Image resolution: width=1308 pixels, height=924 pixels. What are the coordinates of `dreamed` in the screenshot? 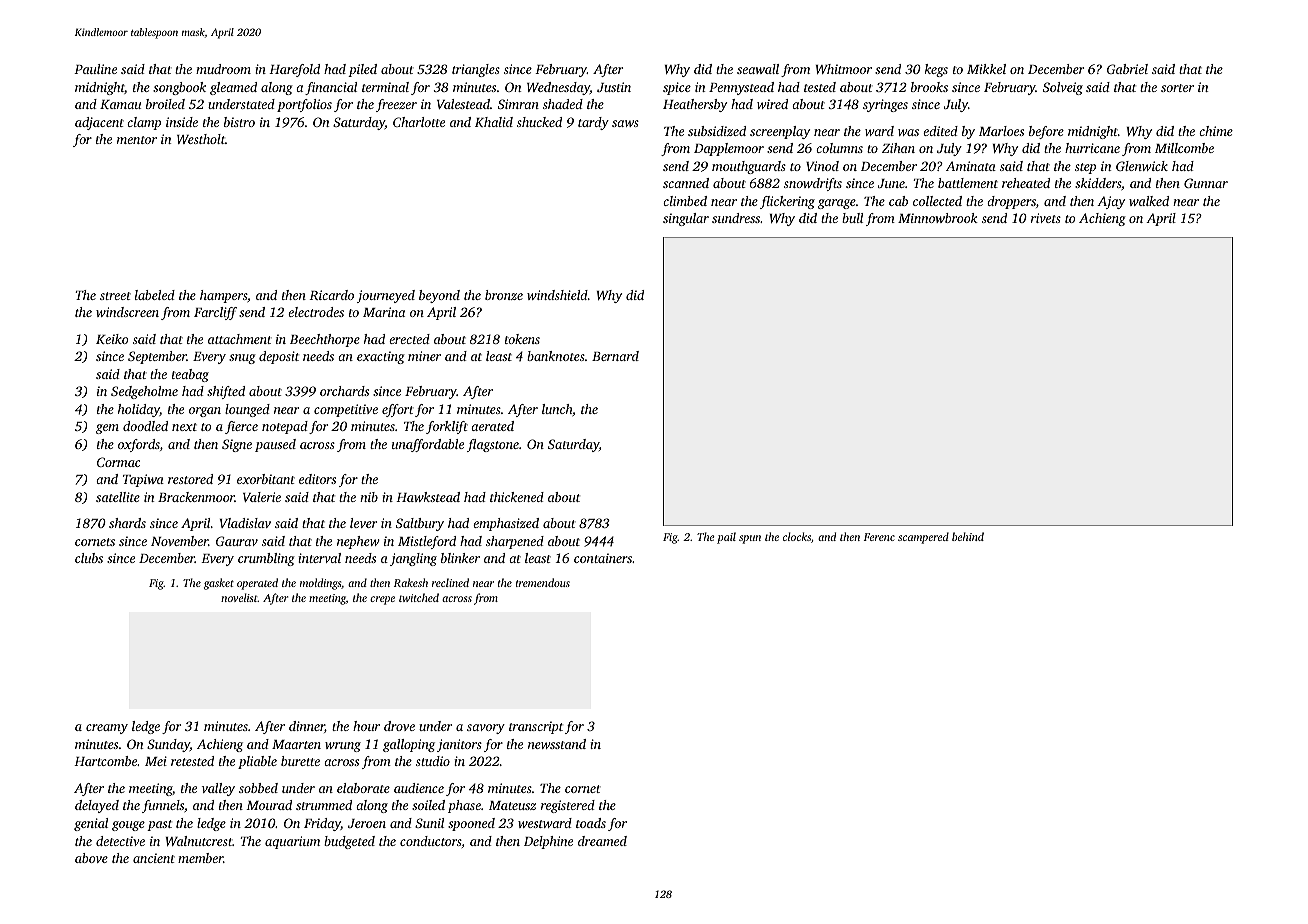 It's located at (602, 841).
